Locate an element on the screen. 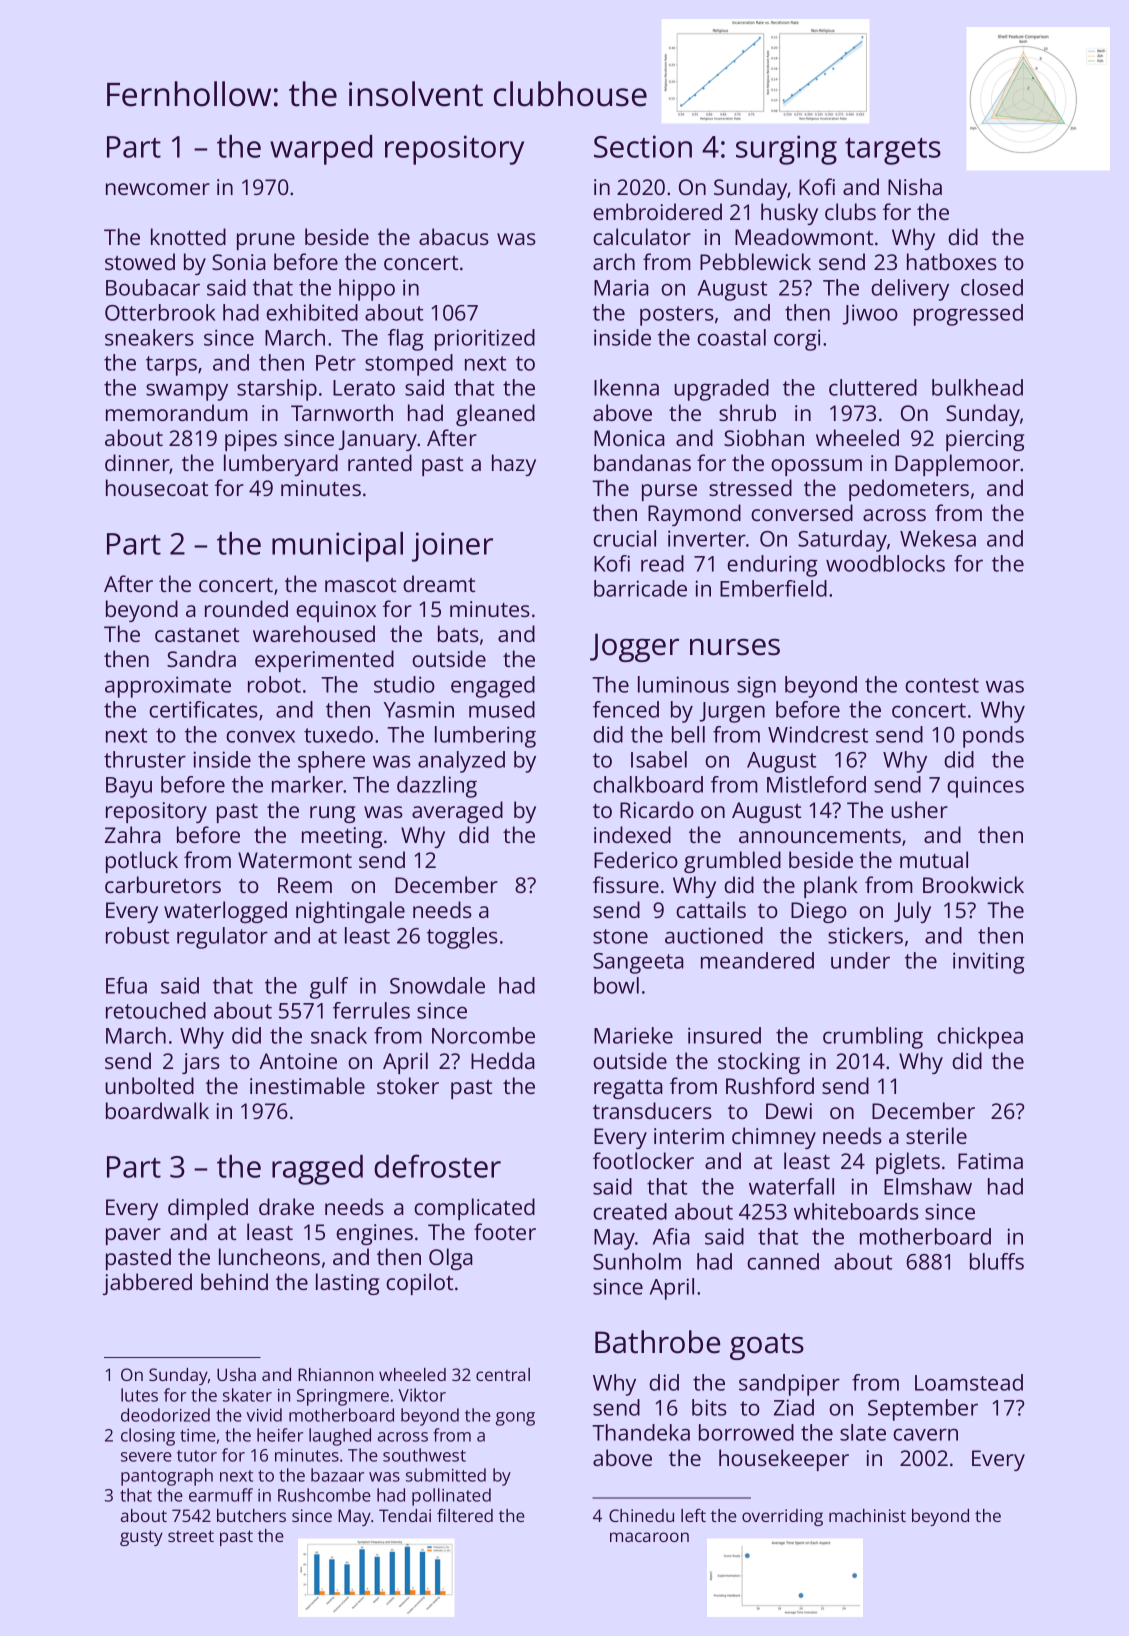  surging is located at coordinates (786, 150).
